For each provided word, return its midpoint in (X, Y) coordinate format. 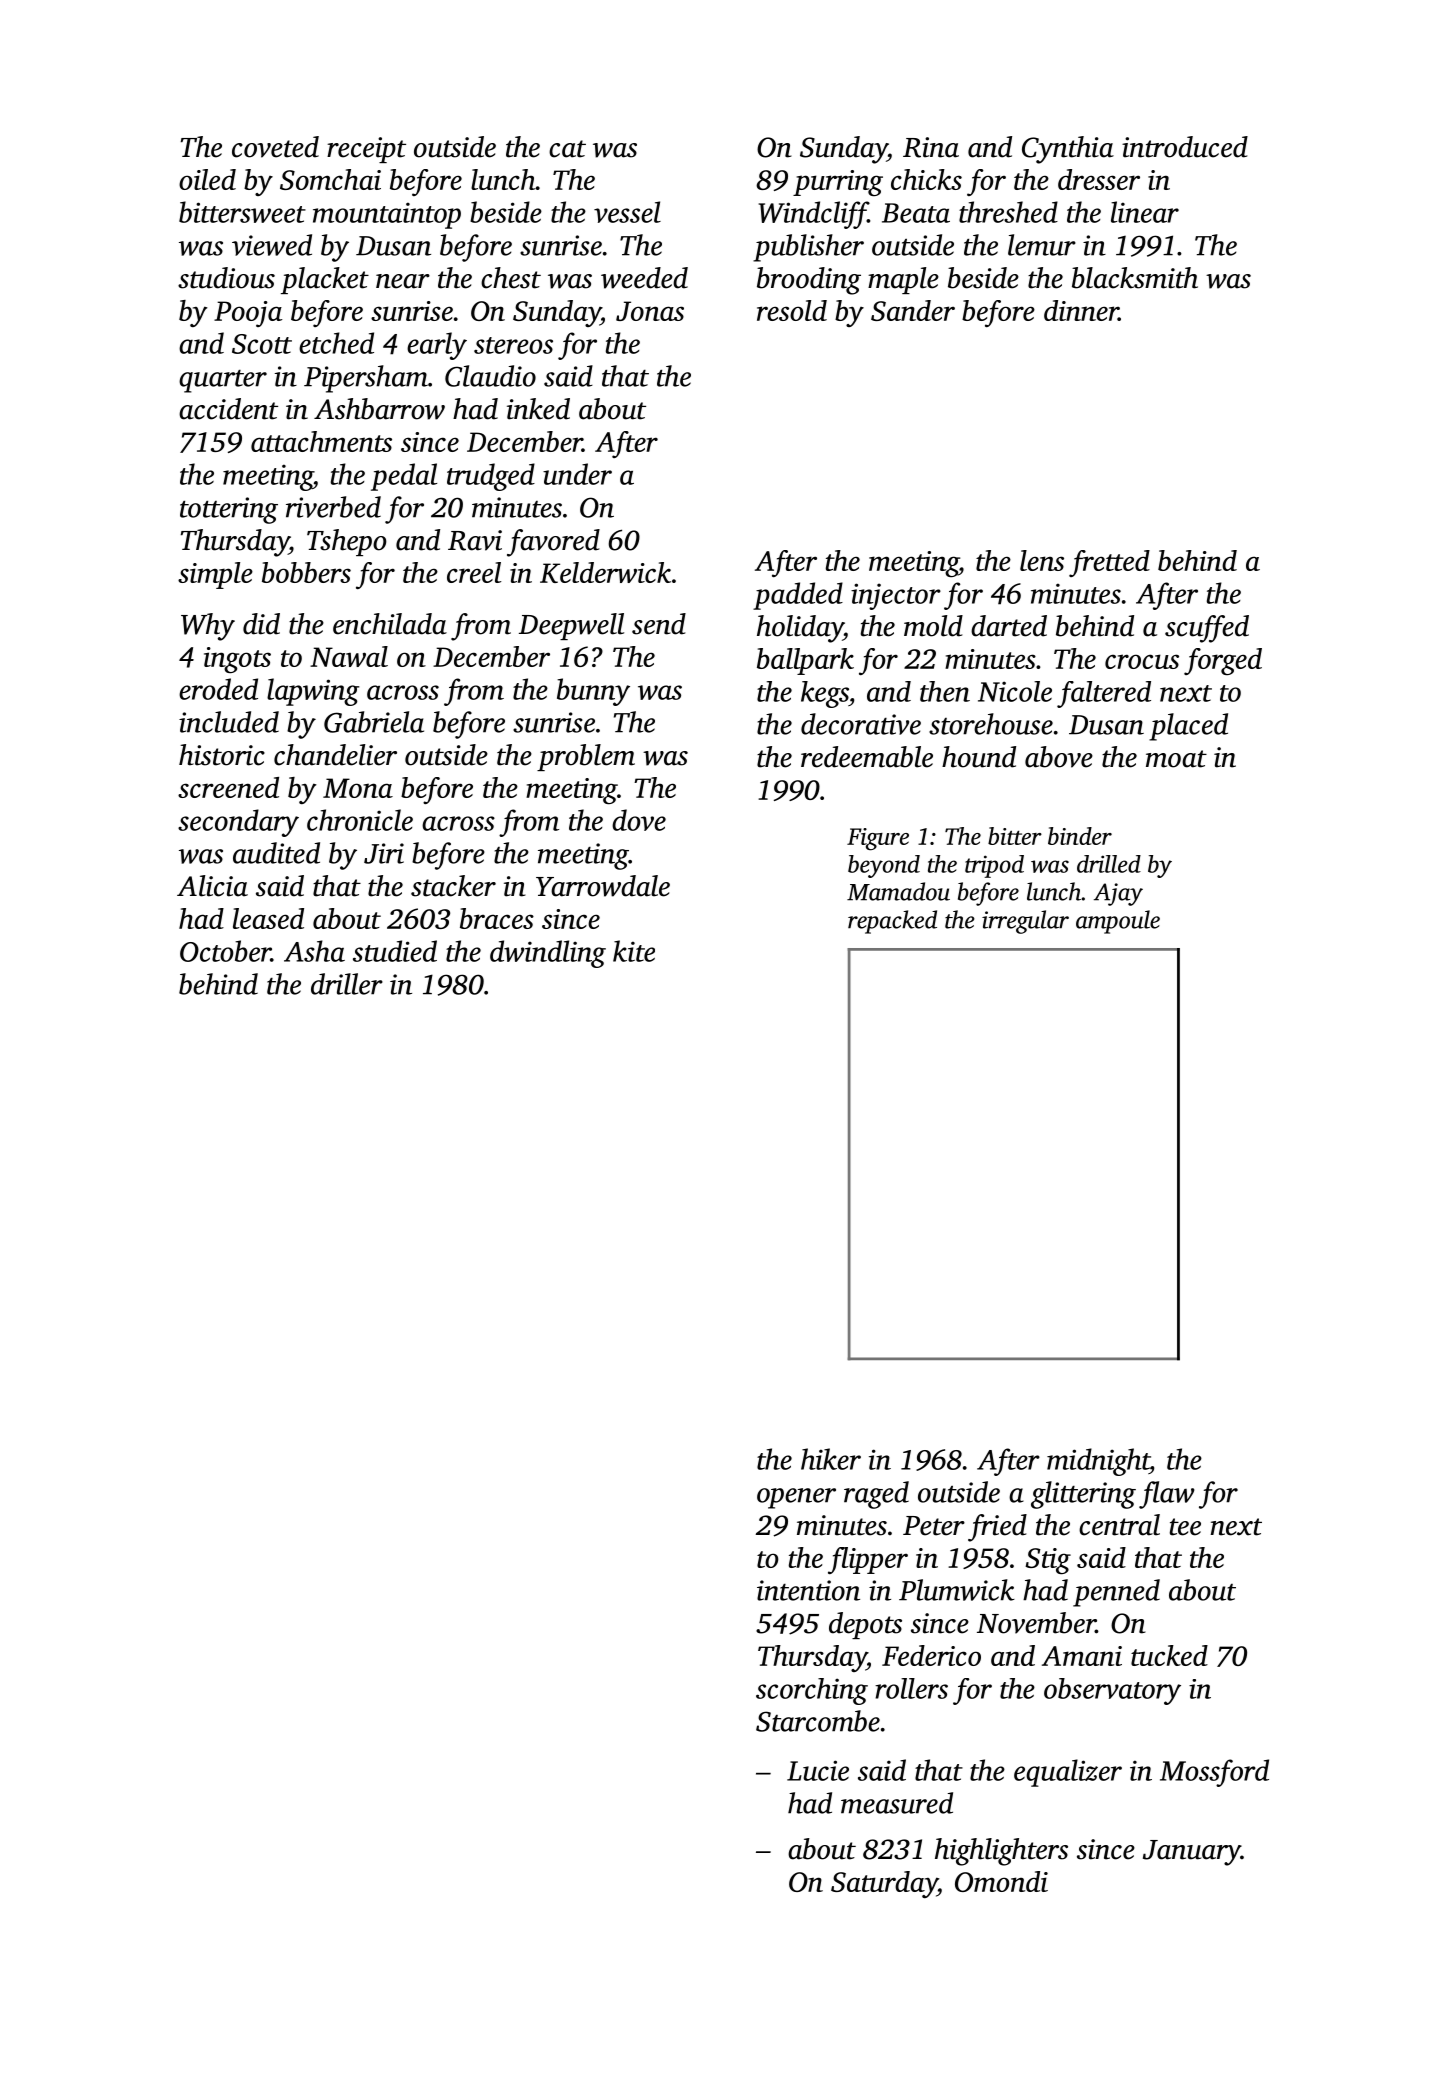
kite (634, 951)
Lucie (818, 1770)
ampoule (1118, 922)
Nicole (1015, 691)
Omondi (1001, 1881)
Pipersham (366, 379)
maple (903, 280)
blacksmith (1135, 278)
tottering (229, 510)
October (225, 951)
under (577, 474)
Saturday (884, 1884)
